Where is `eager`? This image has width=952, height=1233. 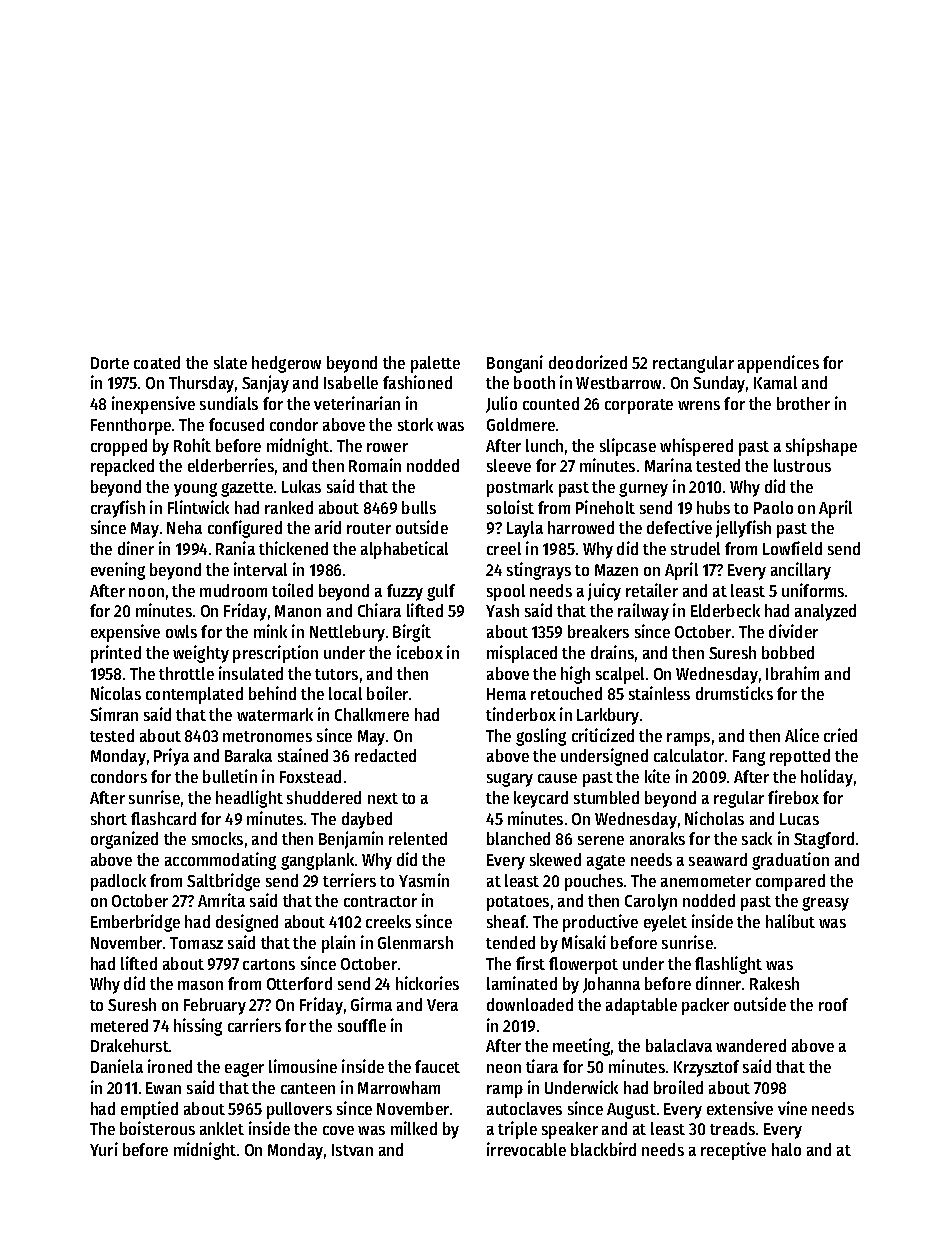
eager is located at coordinates (244, 1070).
